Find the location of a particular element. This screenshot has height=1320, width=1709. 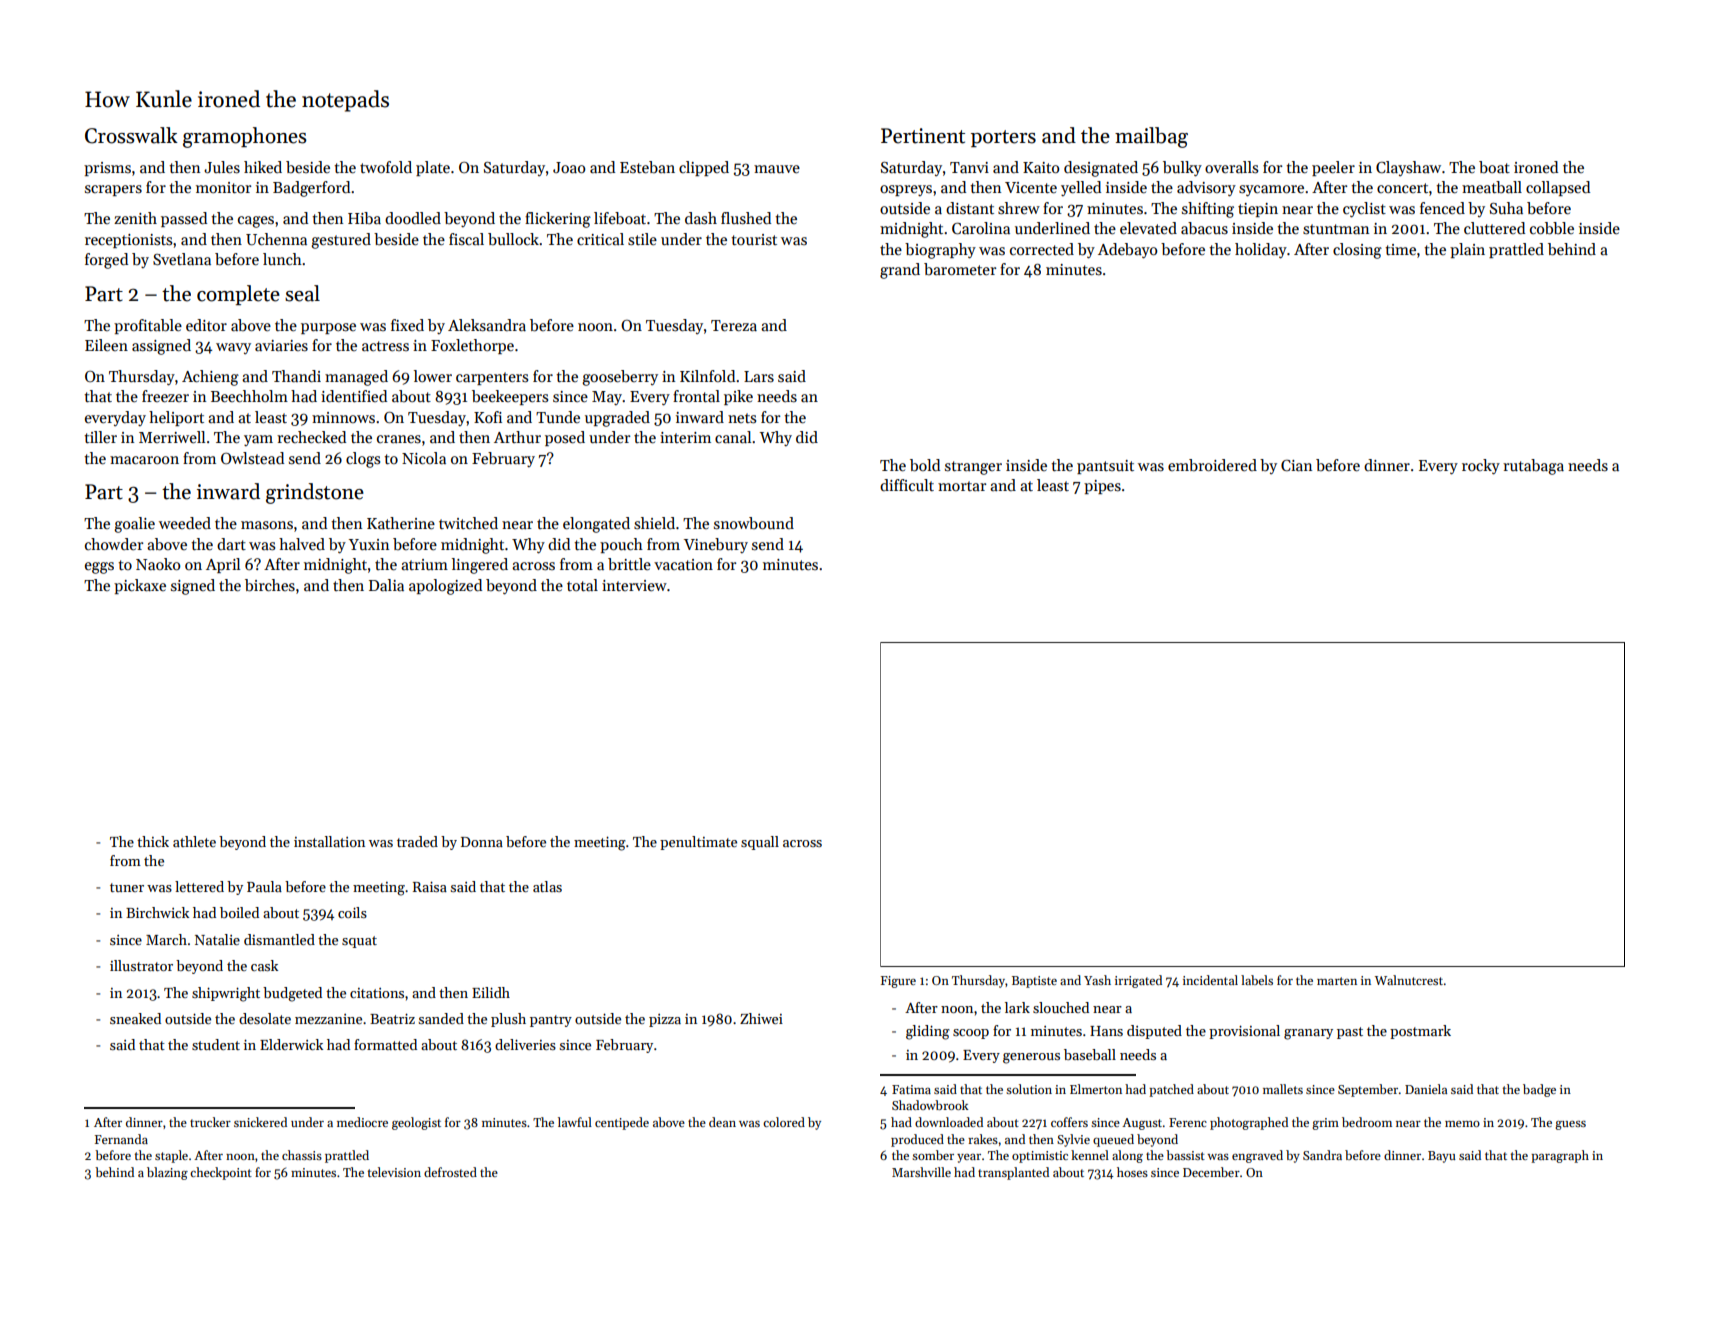

apologized is located at coordinates (445, 587).
